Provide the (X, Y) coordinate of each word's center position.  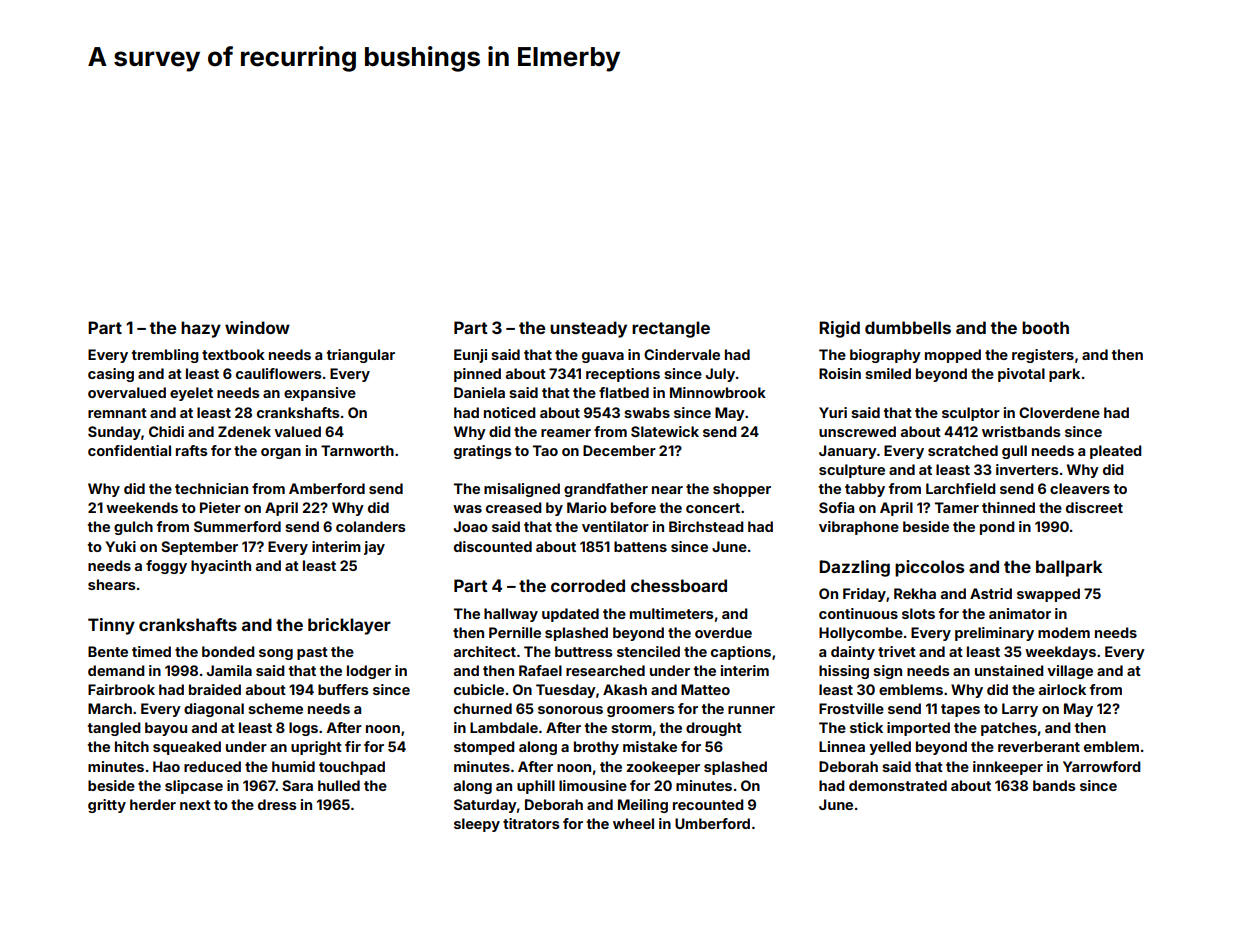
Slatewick (665, 431)
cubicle (479, 689)
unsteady (588, 329)
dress (277, 804)
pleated (1116, 452)
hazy (201, 329)
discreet (1094, 507)
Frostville (851, 708)
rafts (192, 450)
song (276, 654)
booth (1045, 327)
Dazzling (854, 568)
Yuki (120, 546)
